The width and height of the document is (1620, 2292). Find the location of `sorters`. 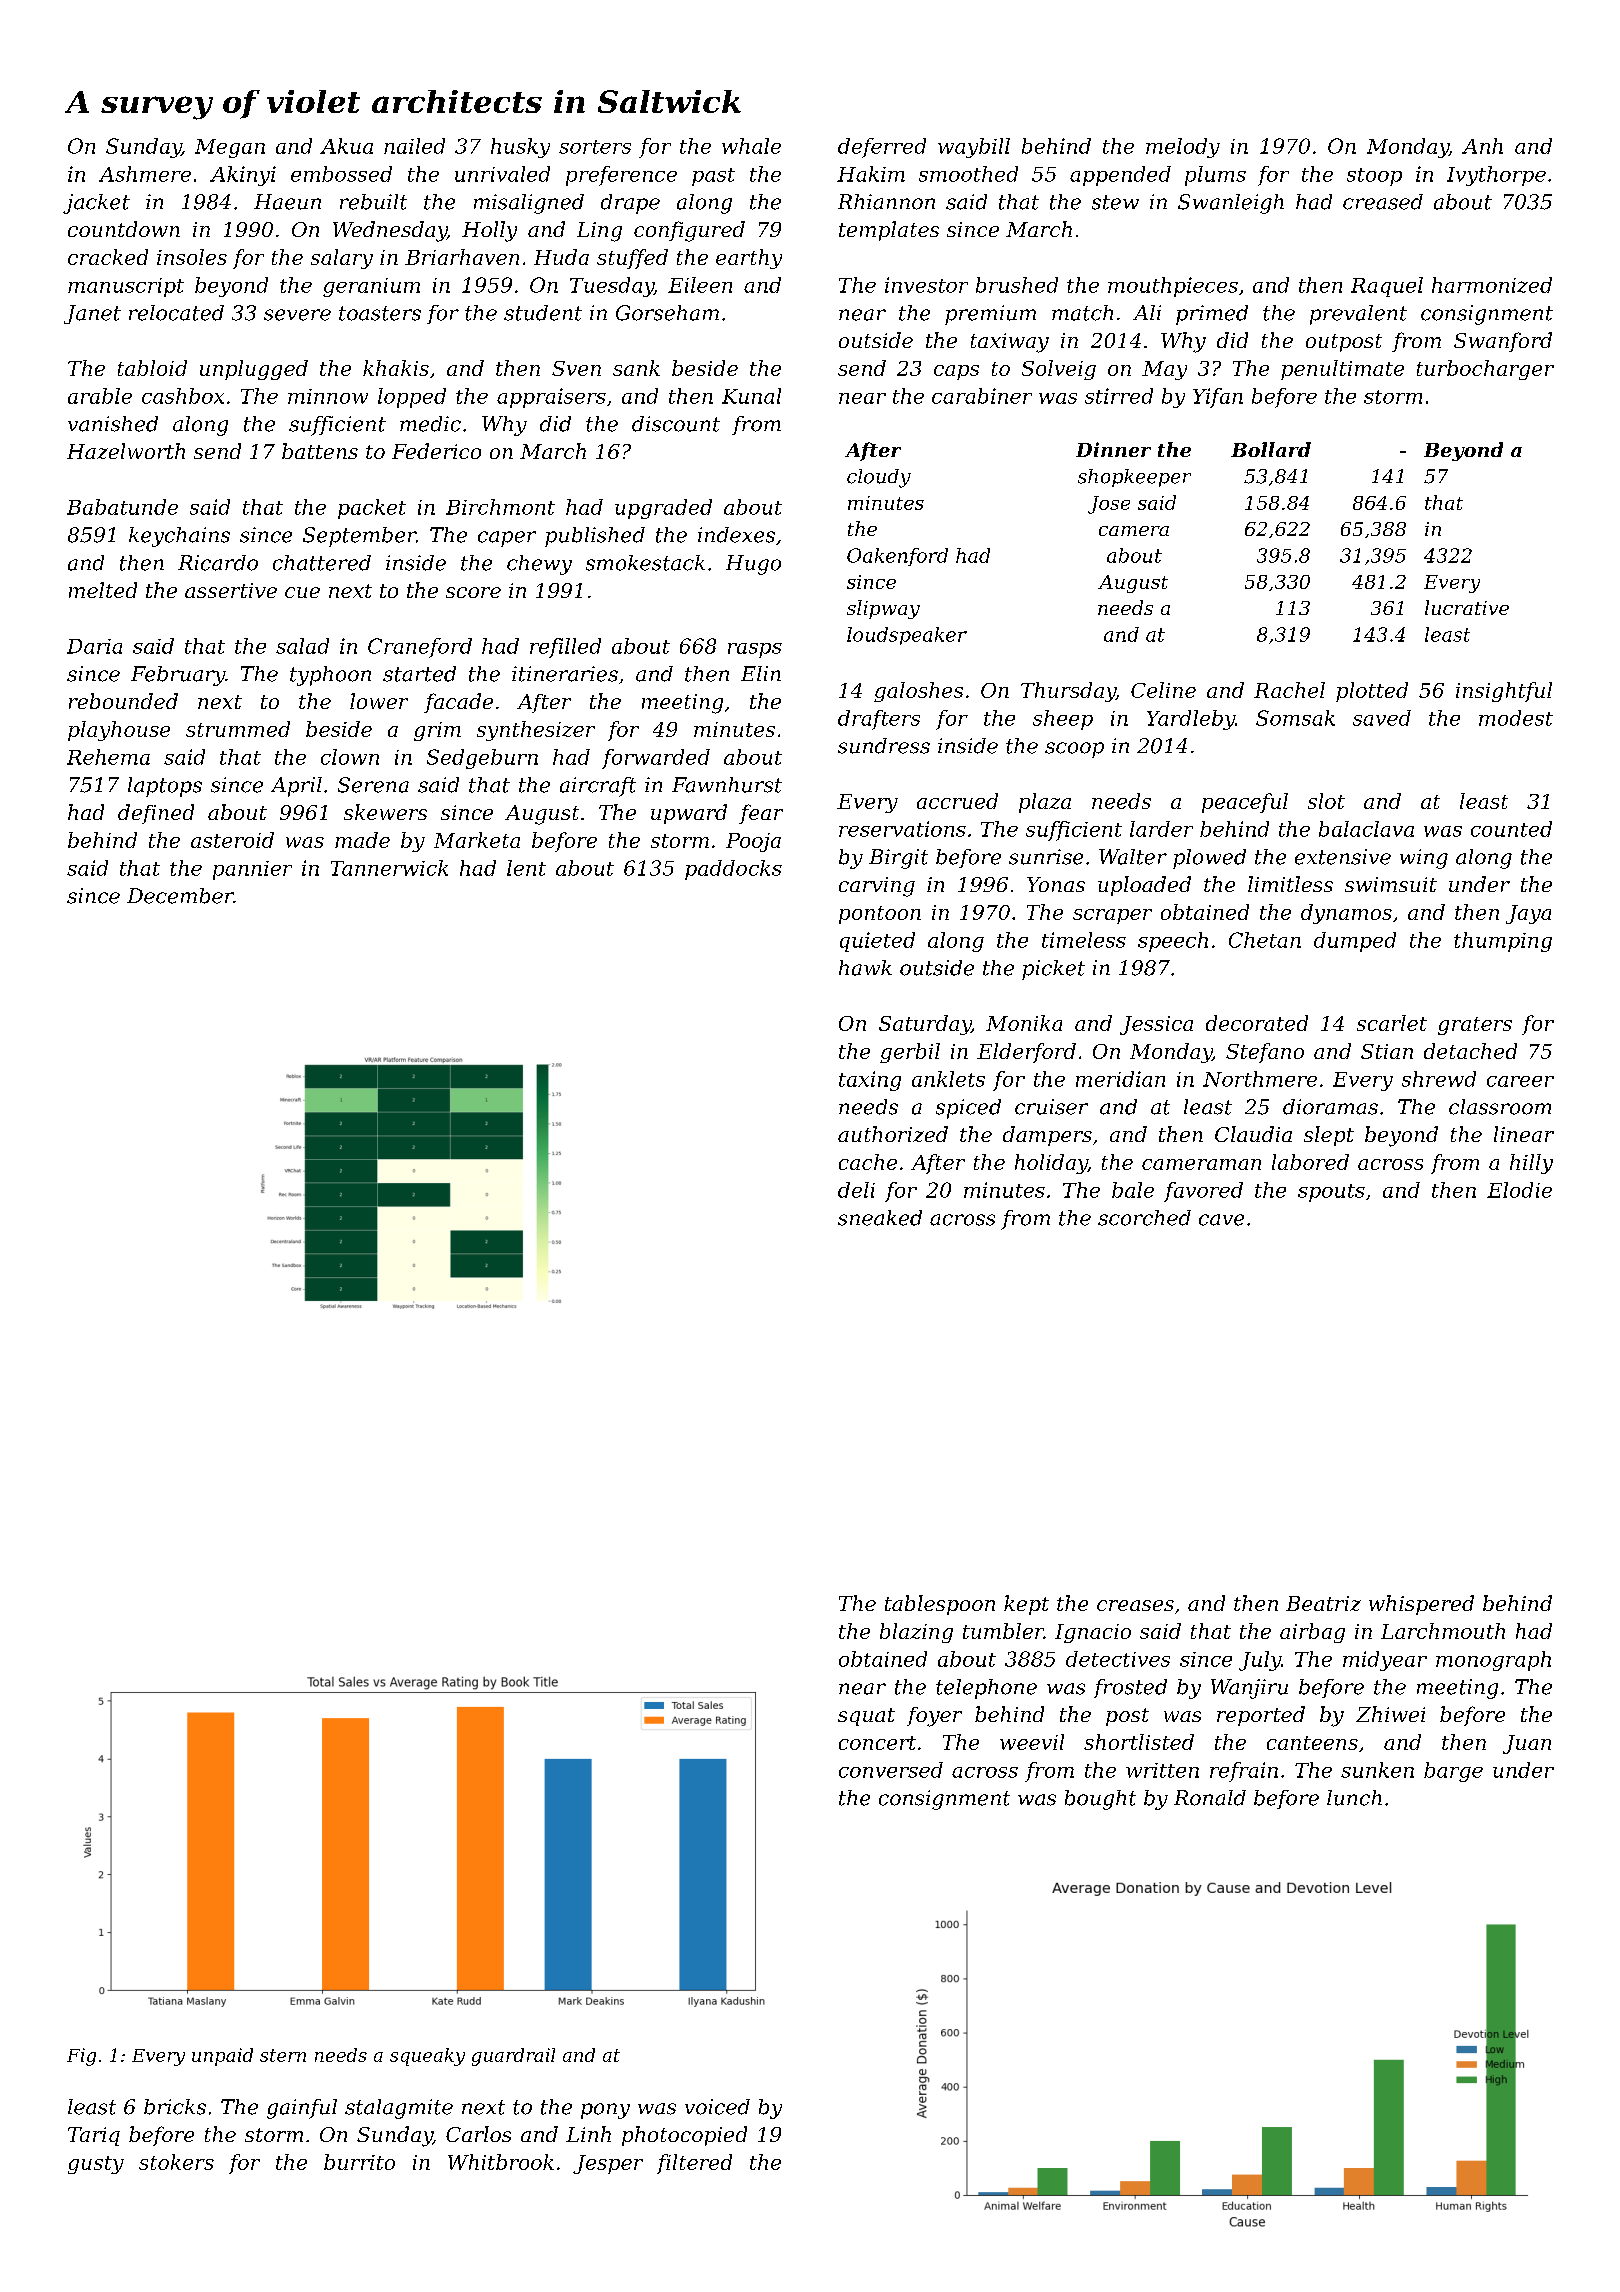

sorters is located at coordinates (595, 147).
